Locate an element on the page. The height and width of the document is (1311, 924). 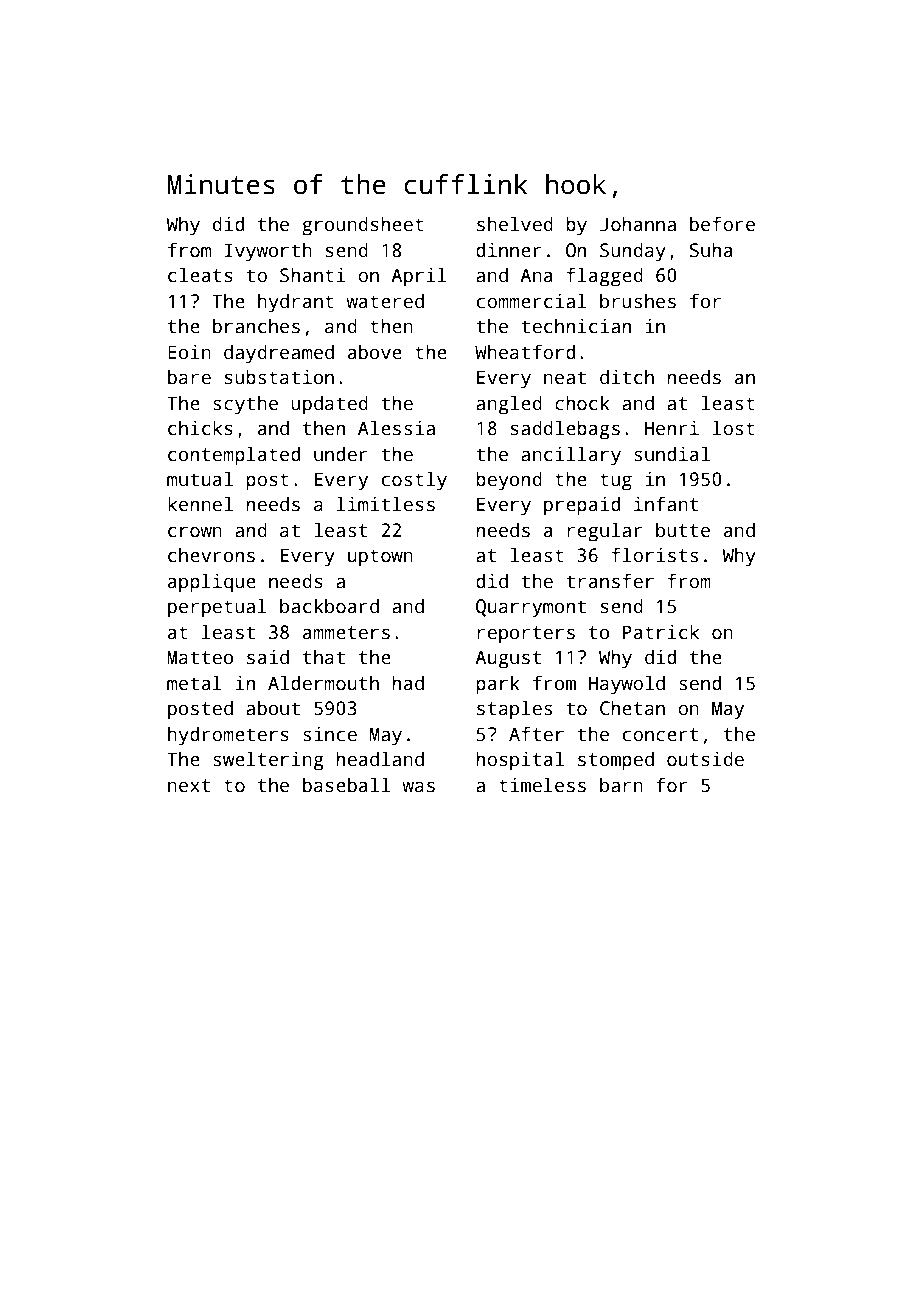
Johanna is located at coordinates (638, 224).
